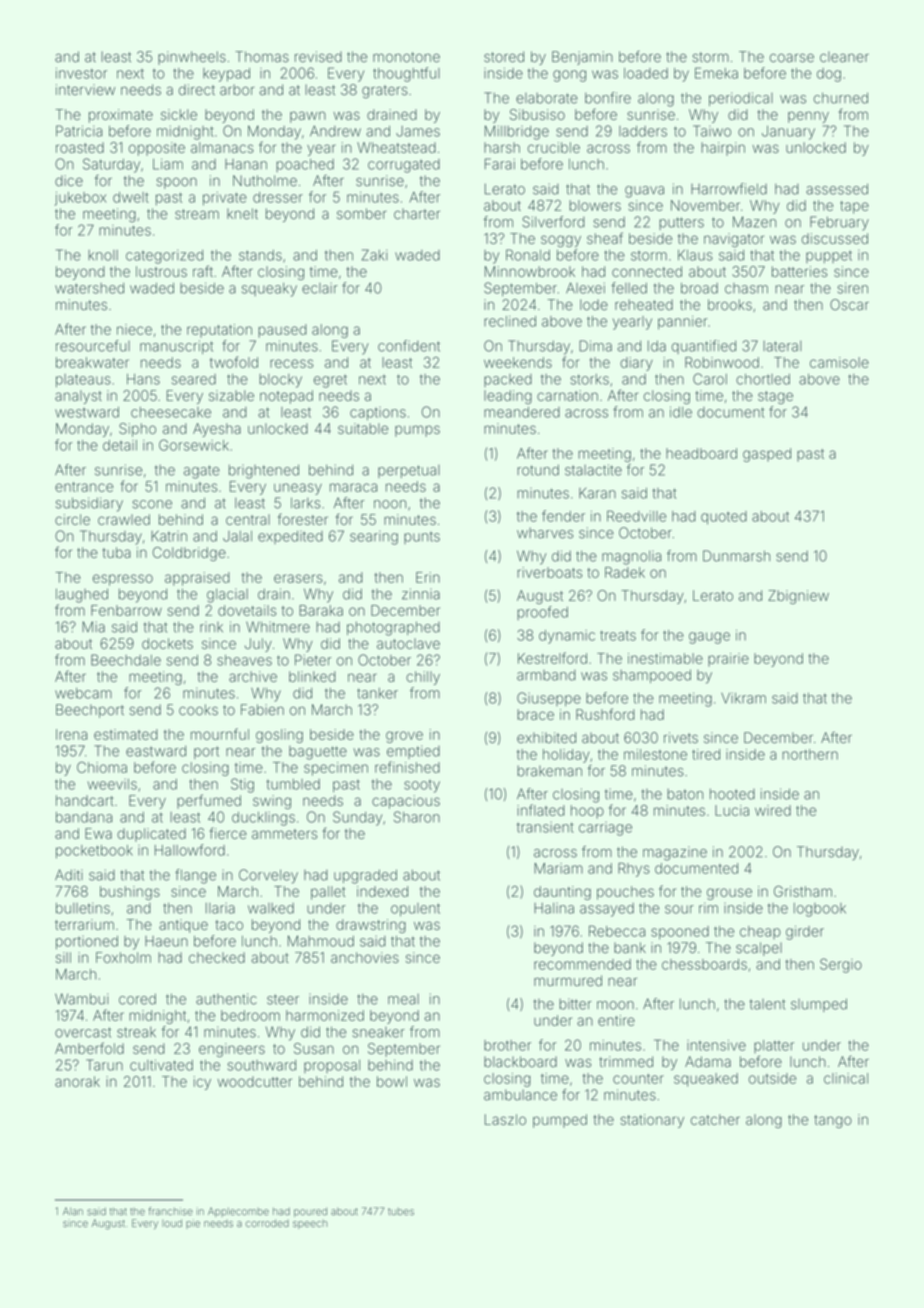 This image has width=924, height=1308. Describe the element at coordinates (582, 58) in the image. I see `Benjamin` at that location.
